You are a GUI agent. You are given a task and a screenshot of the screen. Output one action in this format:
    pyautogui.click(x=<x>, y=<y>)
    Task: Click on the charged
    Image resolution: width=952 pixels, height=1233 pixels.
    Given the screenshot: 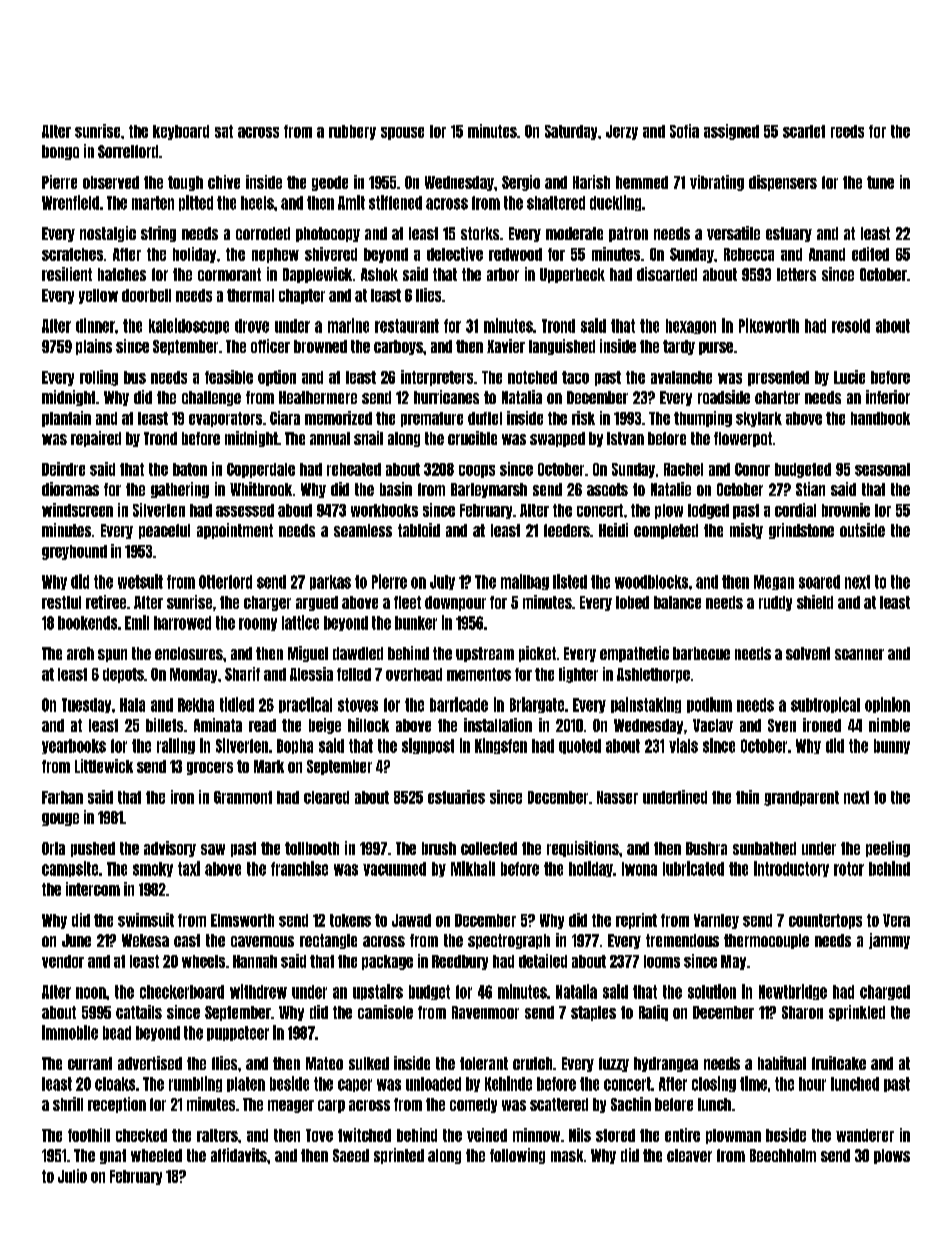 What is the action you would take?
    pyautogui.click(x=885, y=992)
